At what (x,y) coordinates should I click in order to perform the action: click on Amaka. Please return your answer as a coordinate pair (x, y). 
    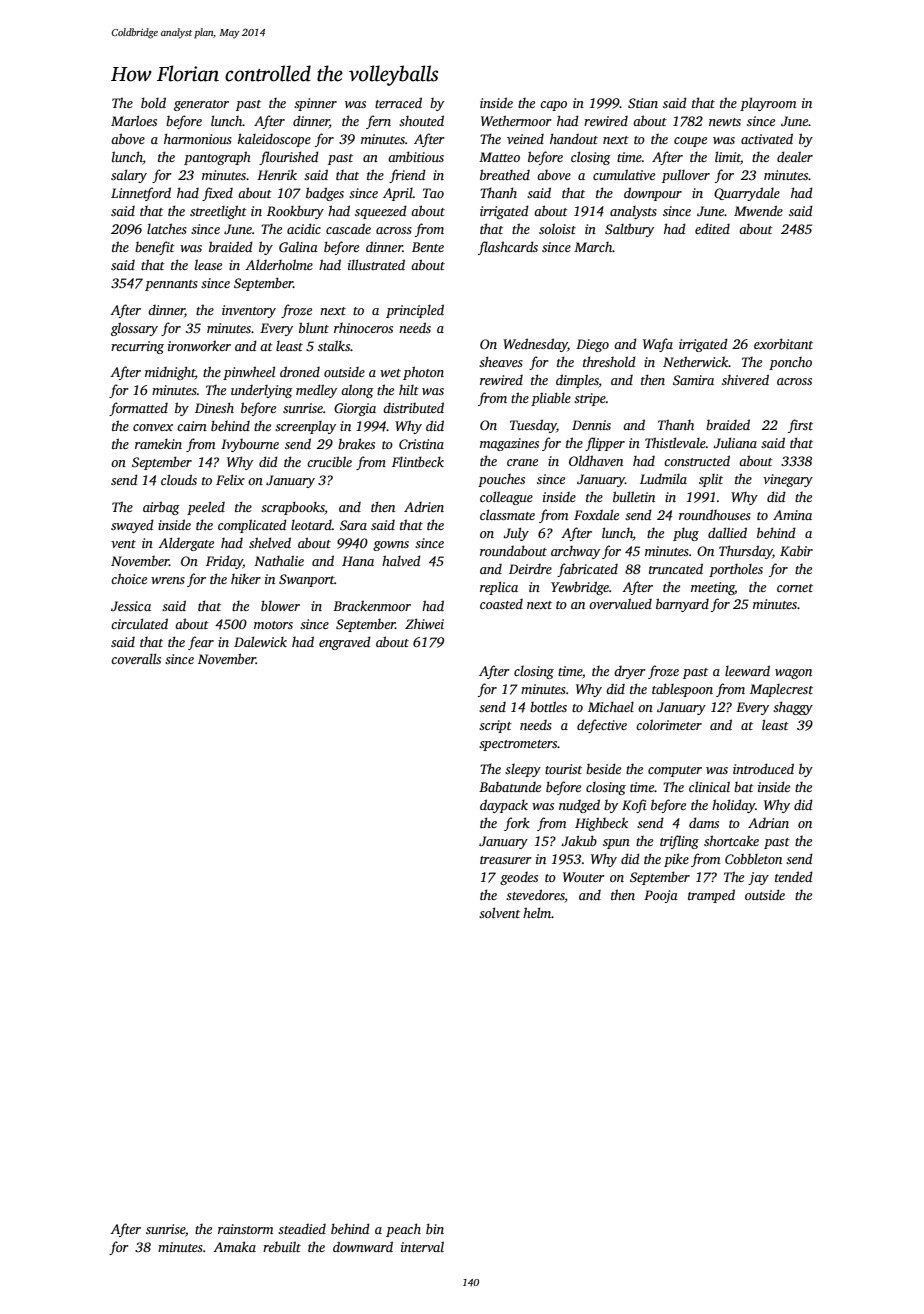
    Looking at the image, I should click on (234, 1246).
